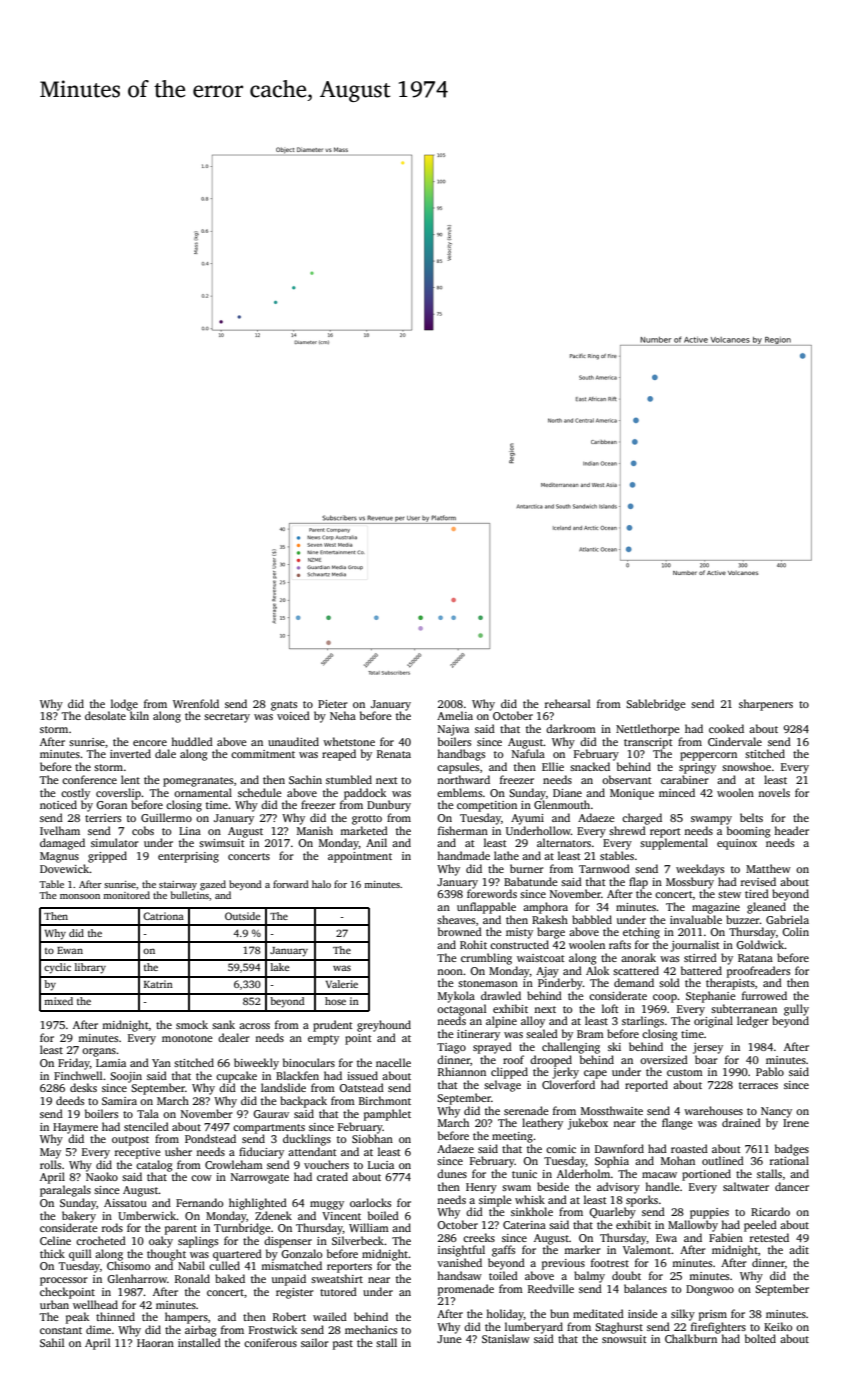 This image has width=849, height=1400. I want to click on itinerary, so click(478, 1035).
